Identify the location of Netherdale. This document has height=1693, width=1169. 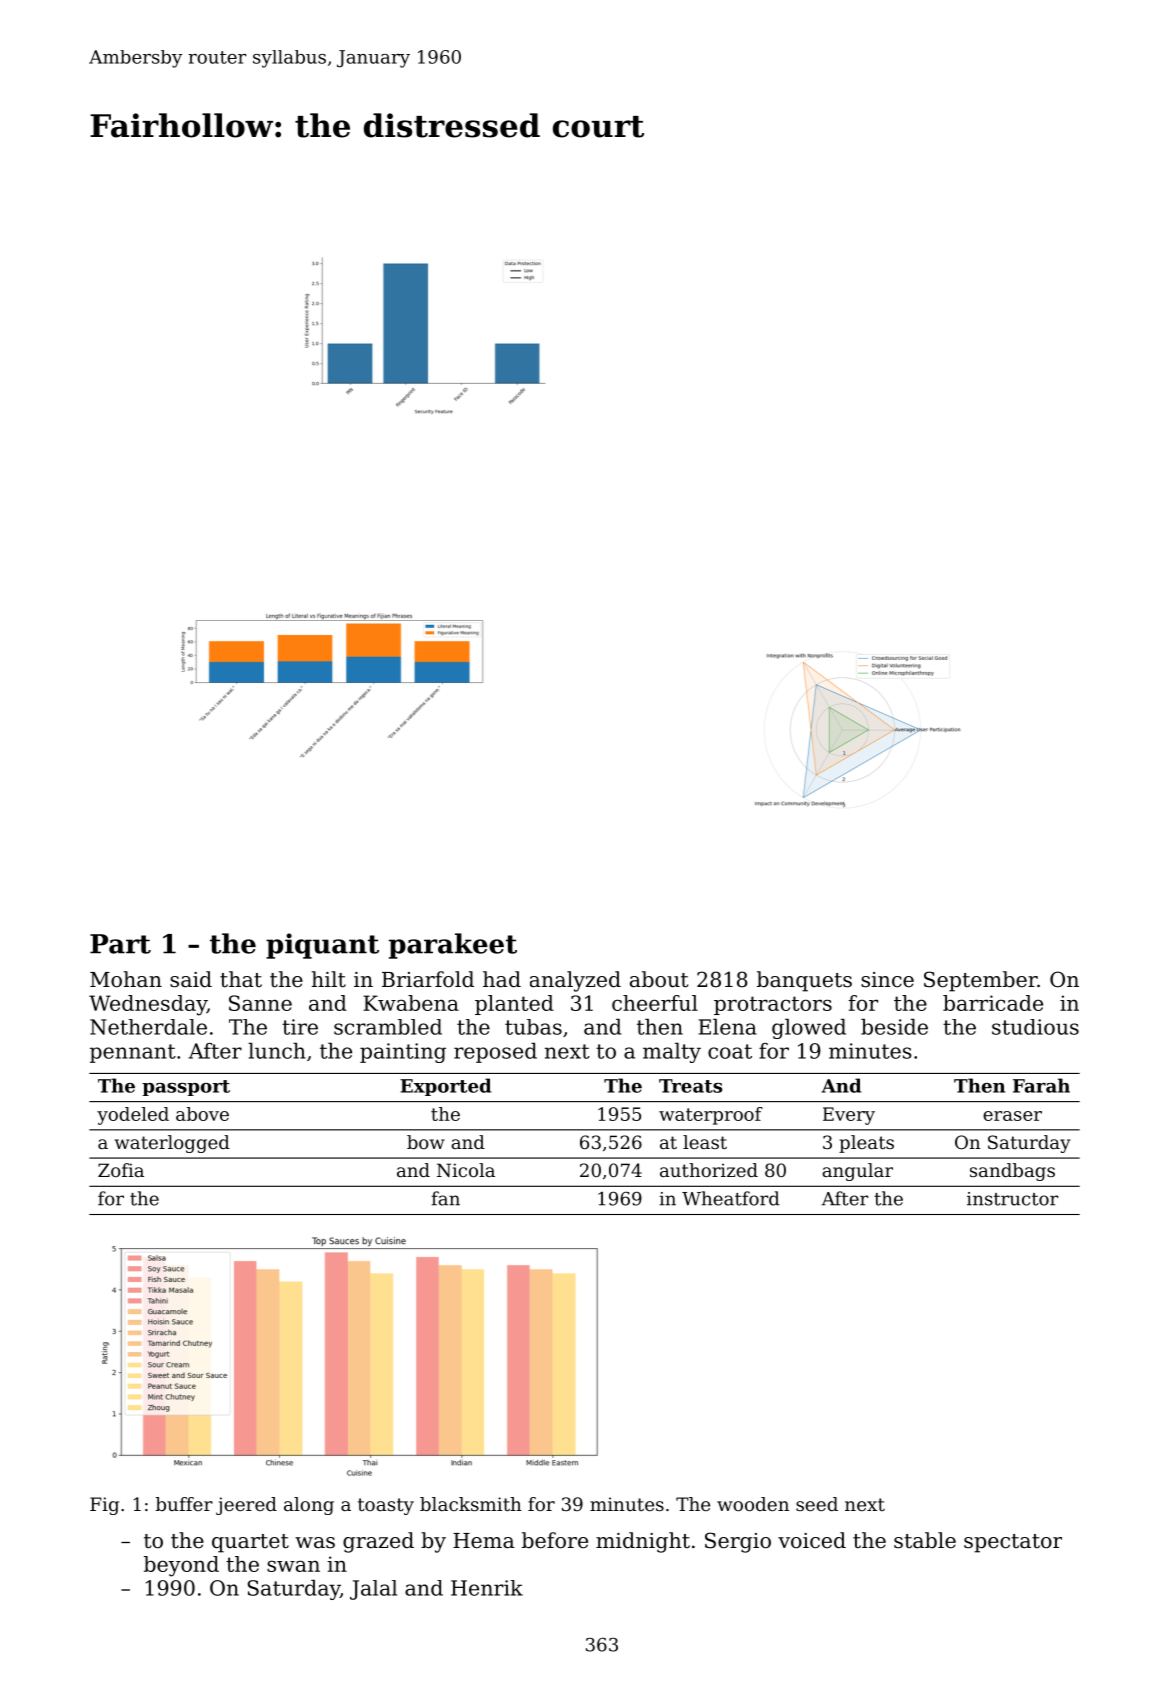
(148, 1027).
